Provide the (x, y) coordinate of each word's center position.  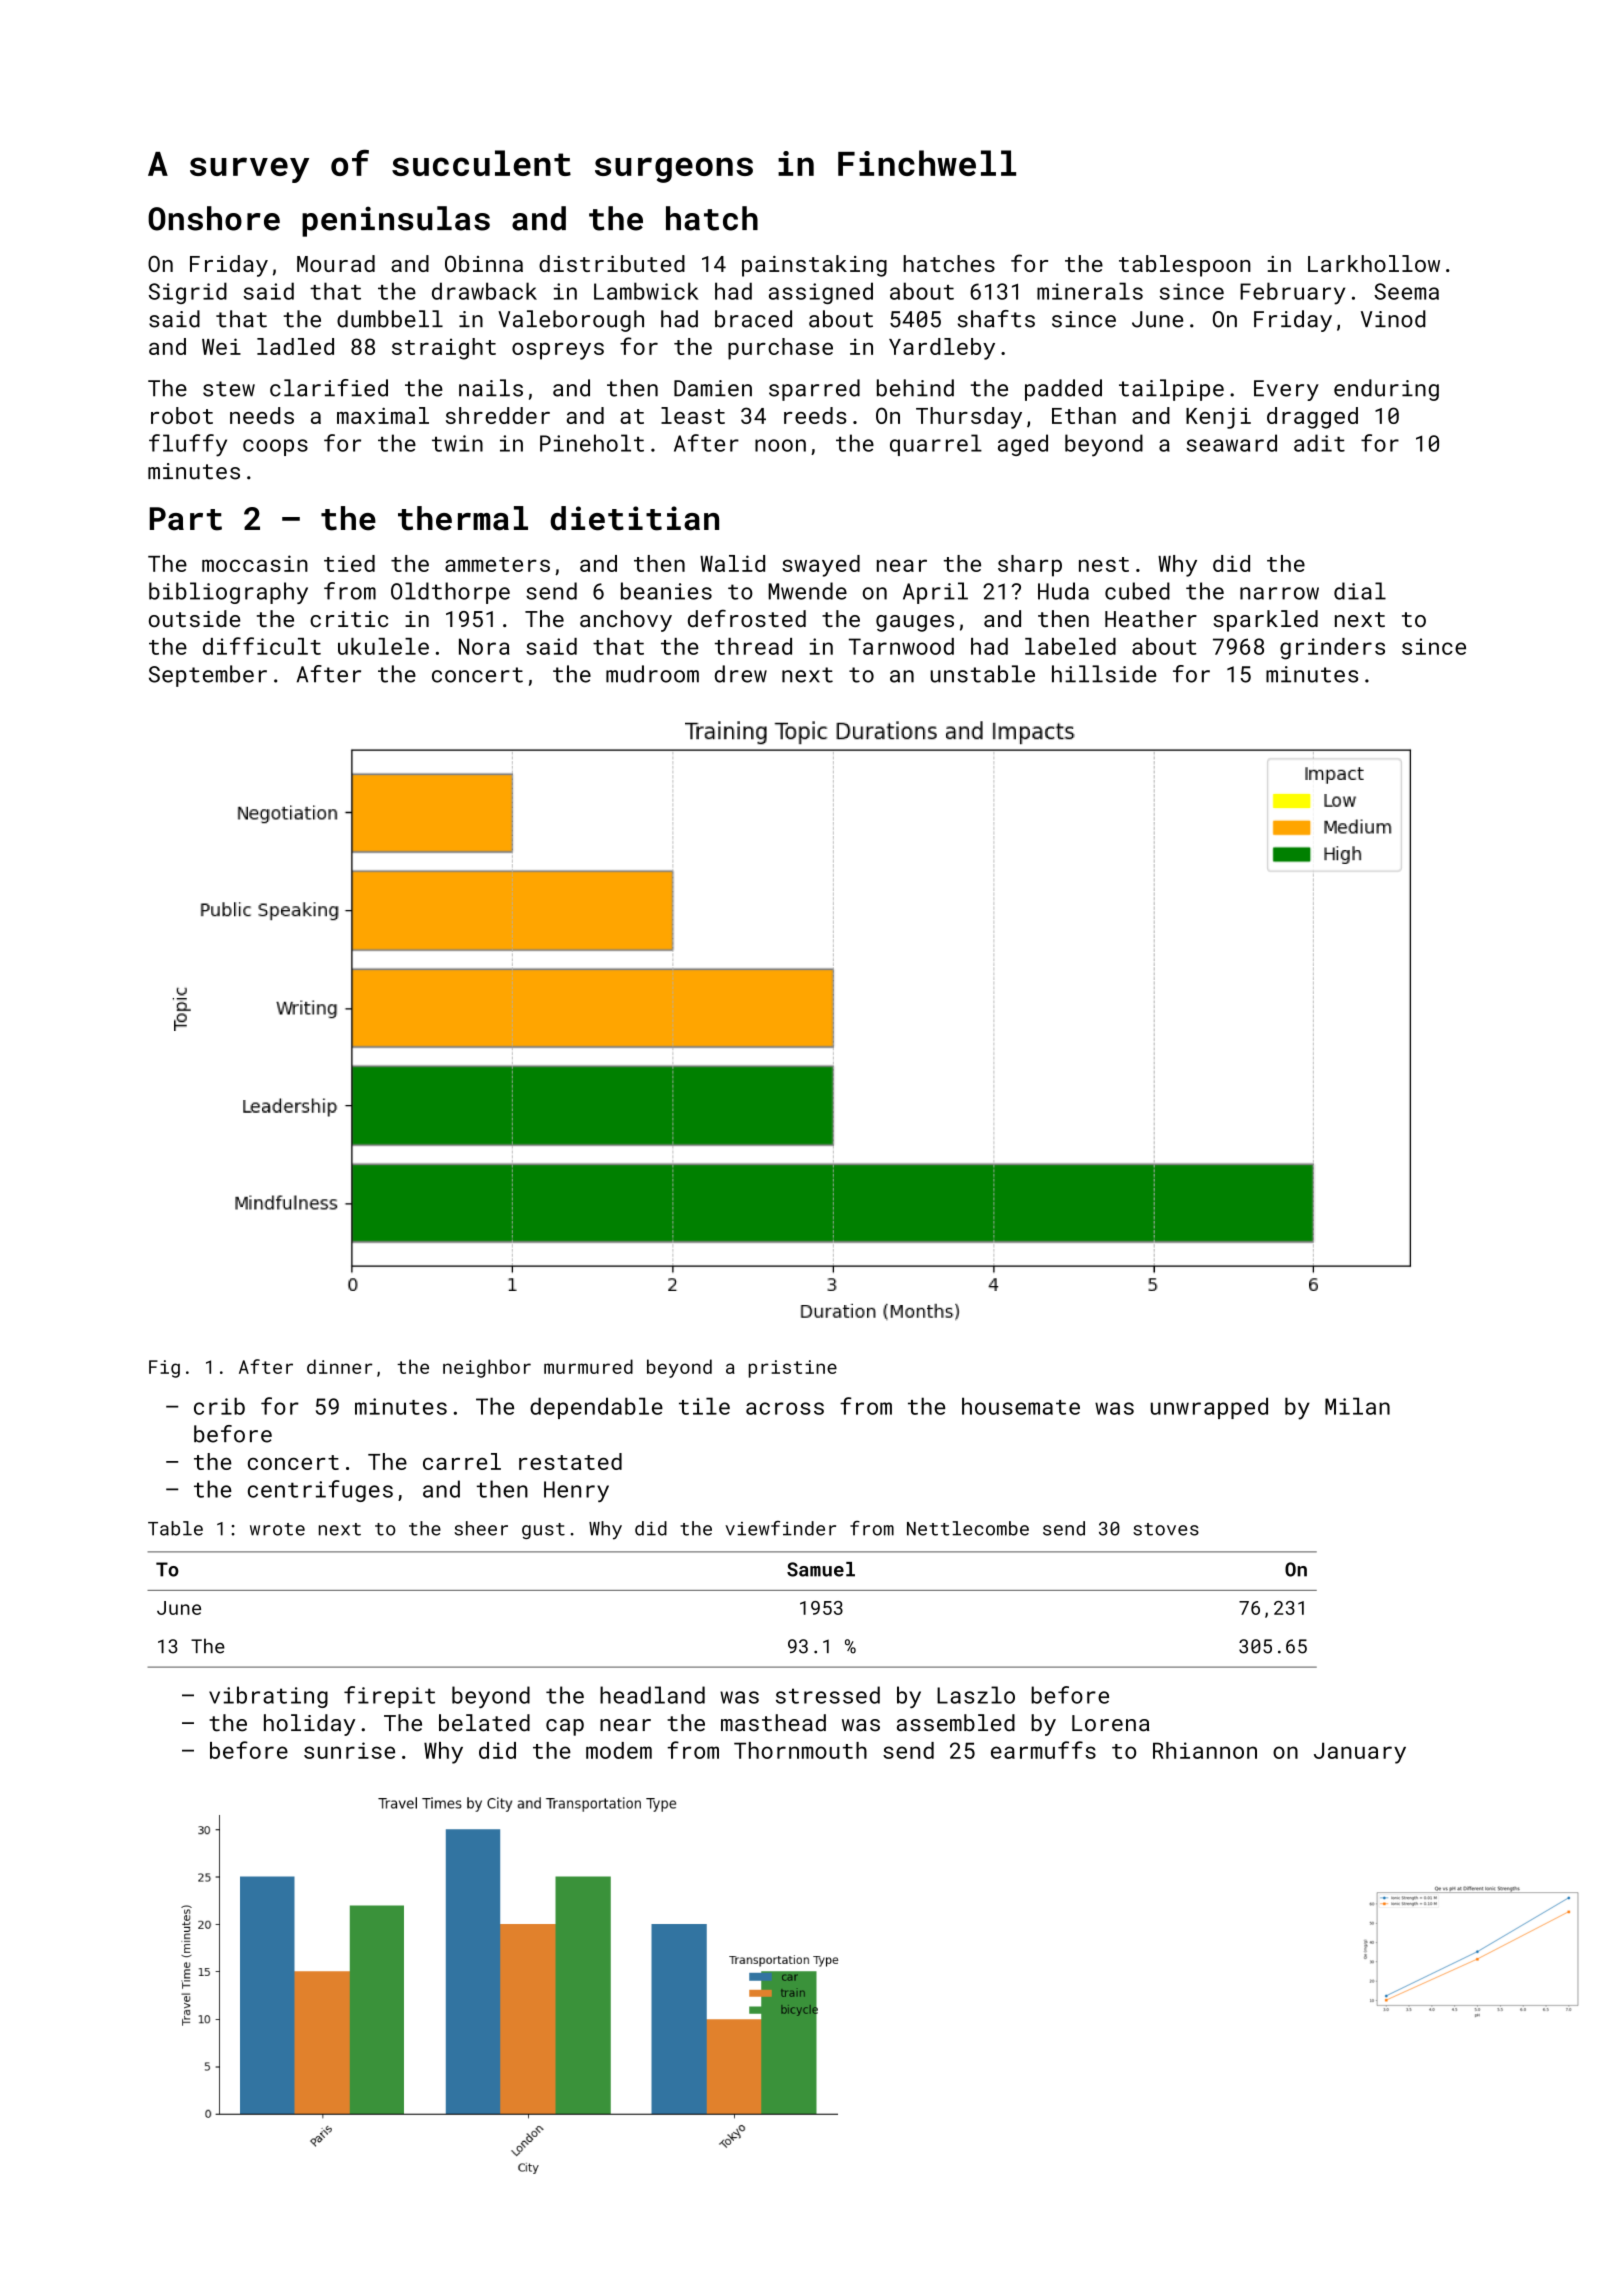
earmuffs (1043, 1750)
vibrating (268, 1697)
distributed (612, 263)
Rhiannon (1205, 1750)
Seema (1406, 291)
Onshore (214, 218)
